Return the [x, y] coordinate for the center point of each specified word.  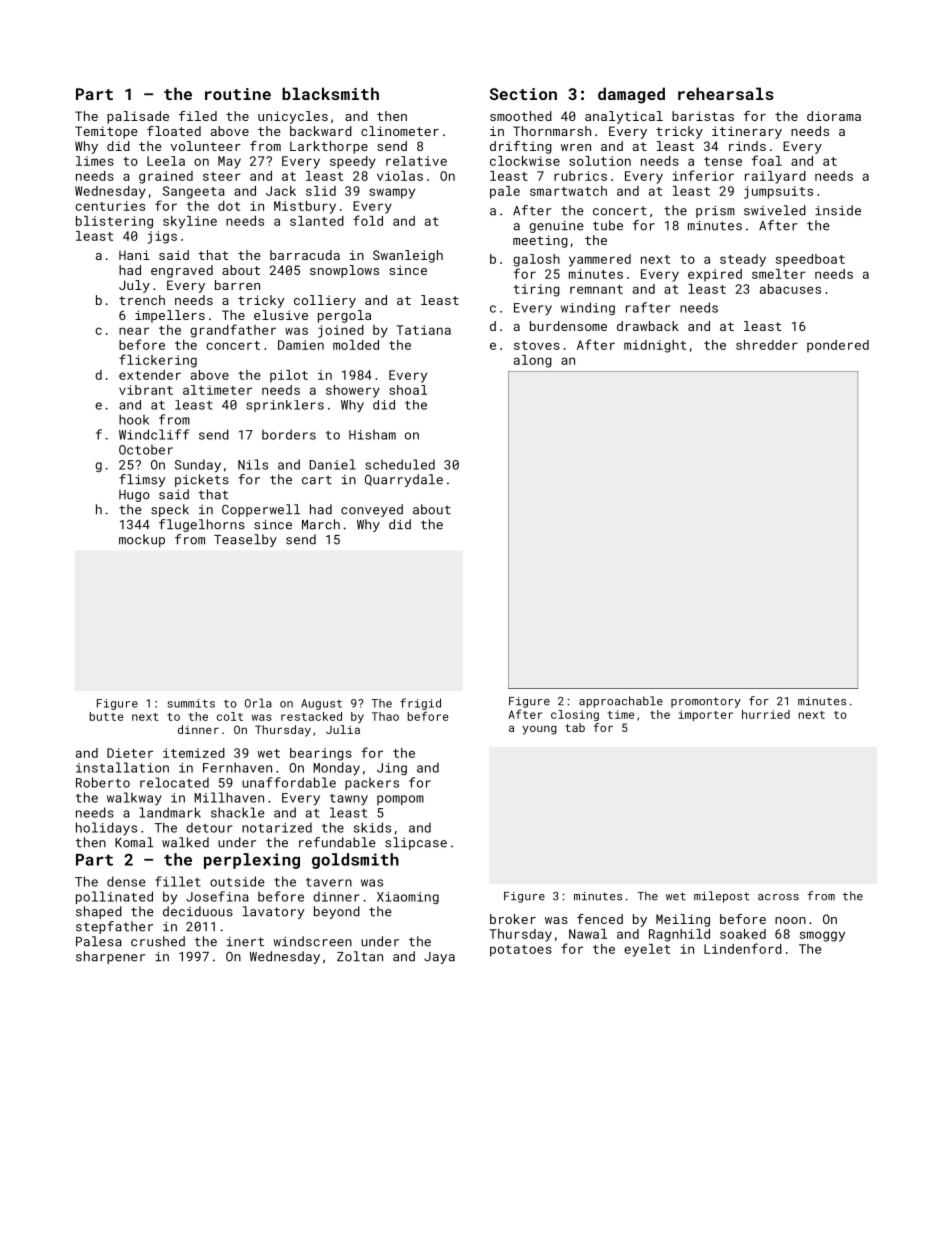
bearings [321, 754]
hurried [766, 714]
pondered [838, 346]
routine [238, 94]
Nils [253, 464]
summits [191, 703]
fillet [178, 881]
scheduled [400, 464]
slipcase [416, 843]
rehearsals [726, 93]
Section [523, 94]
